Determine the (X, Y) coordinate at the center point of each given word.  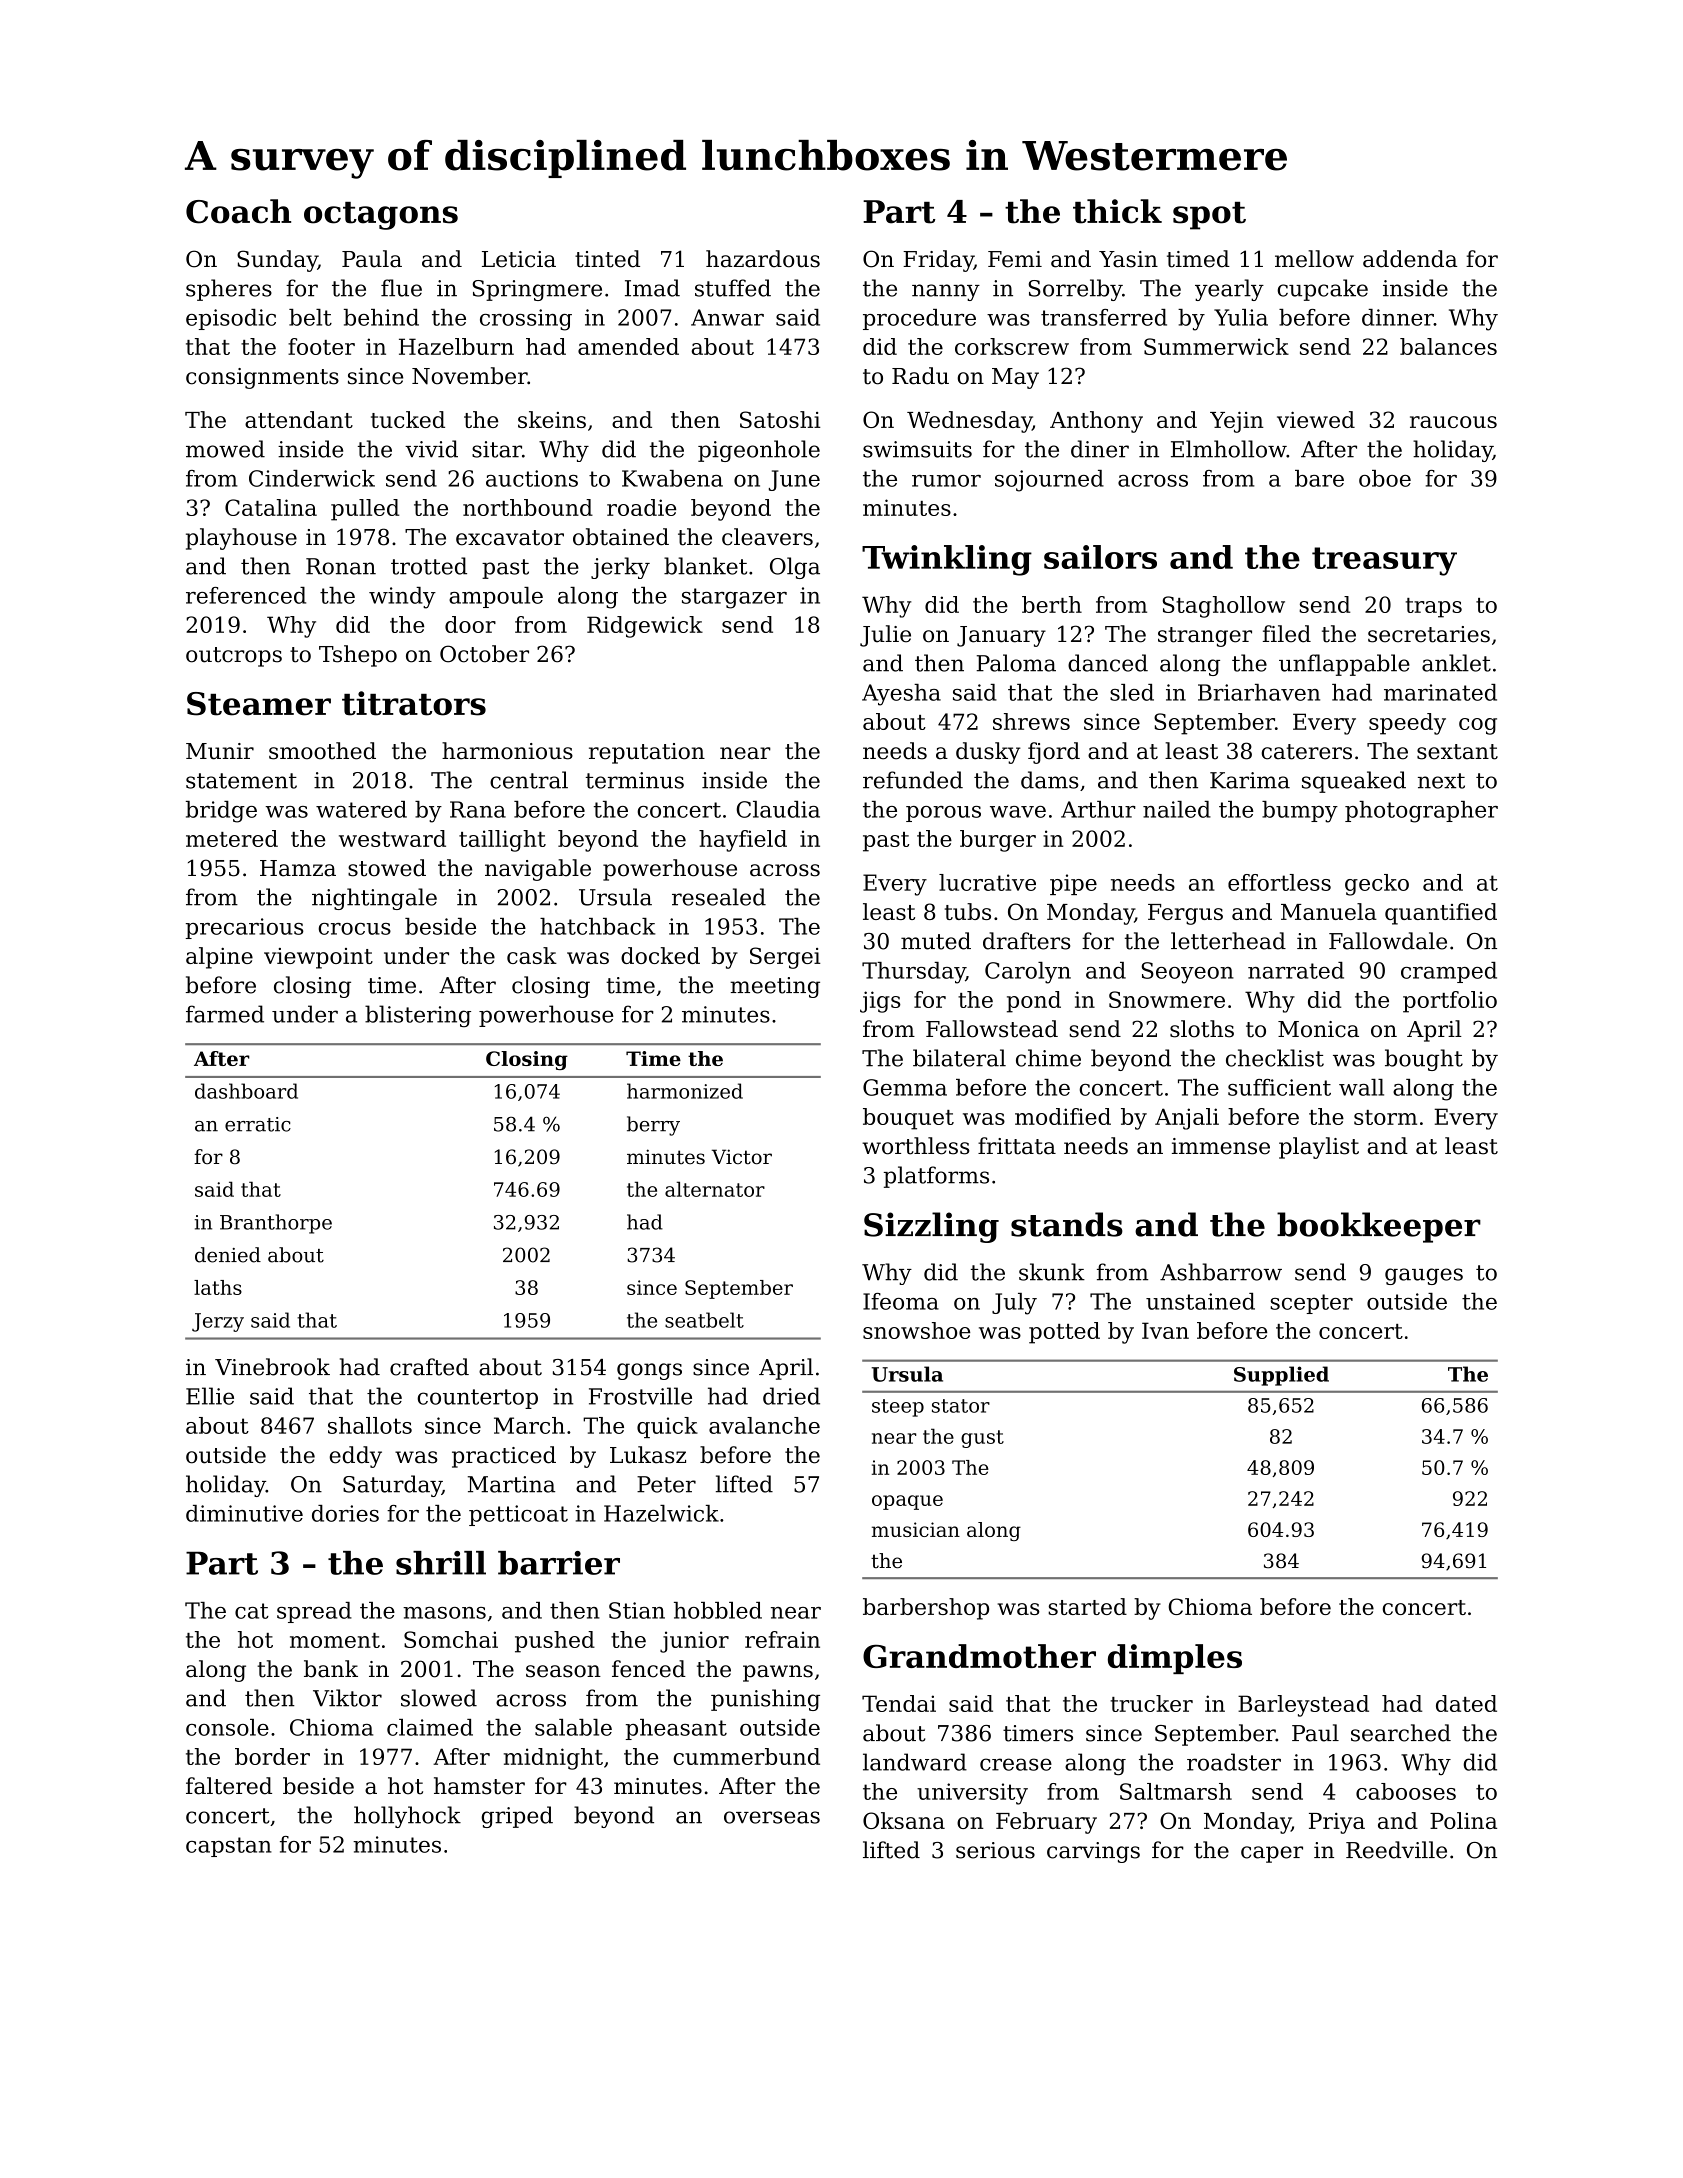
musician (916, 1529)
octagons (381, 216)
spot (1209, 216)
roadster (1234, 1762)
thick (1117, 211)
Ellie (210, 1396)
